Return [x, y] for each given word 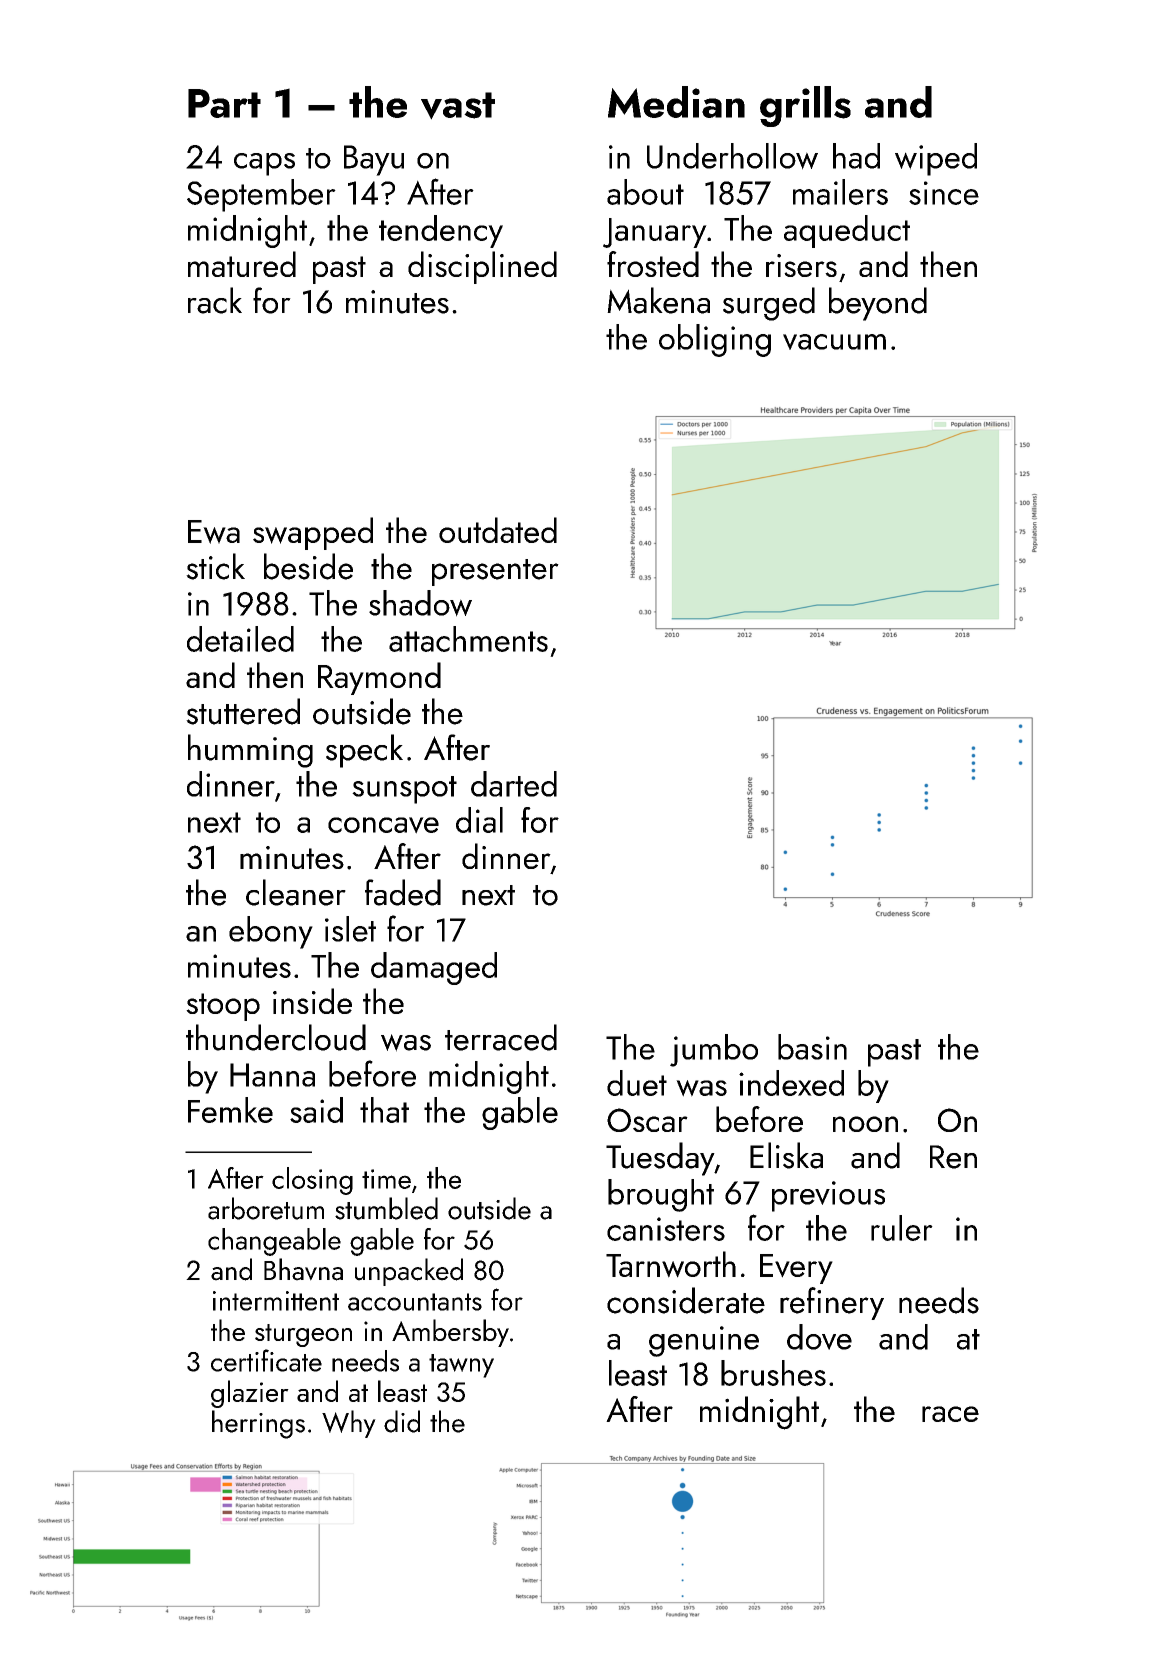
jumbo [714, 1050]
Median [676, 102]
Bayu [374, 160]
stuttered [243, 711]
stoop [223, 1007]
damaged [434, 968]
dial [479, 820]
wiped [936, 159]
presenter [495, 572]
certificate [266, 1360]
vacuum [834, 342]
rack [215, 300]
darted [514, 784]
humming [250, 751]
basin [812, 1047]
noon [865, 1124]
